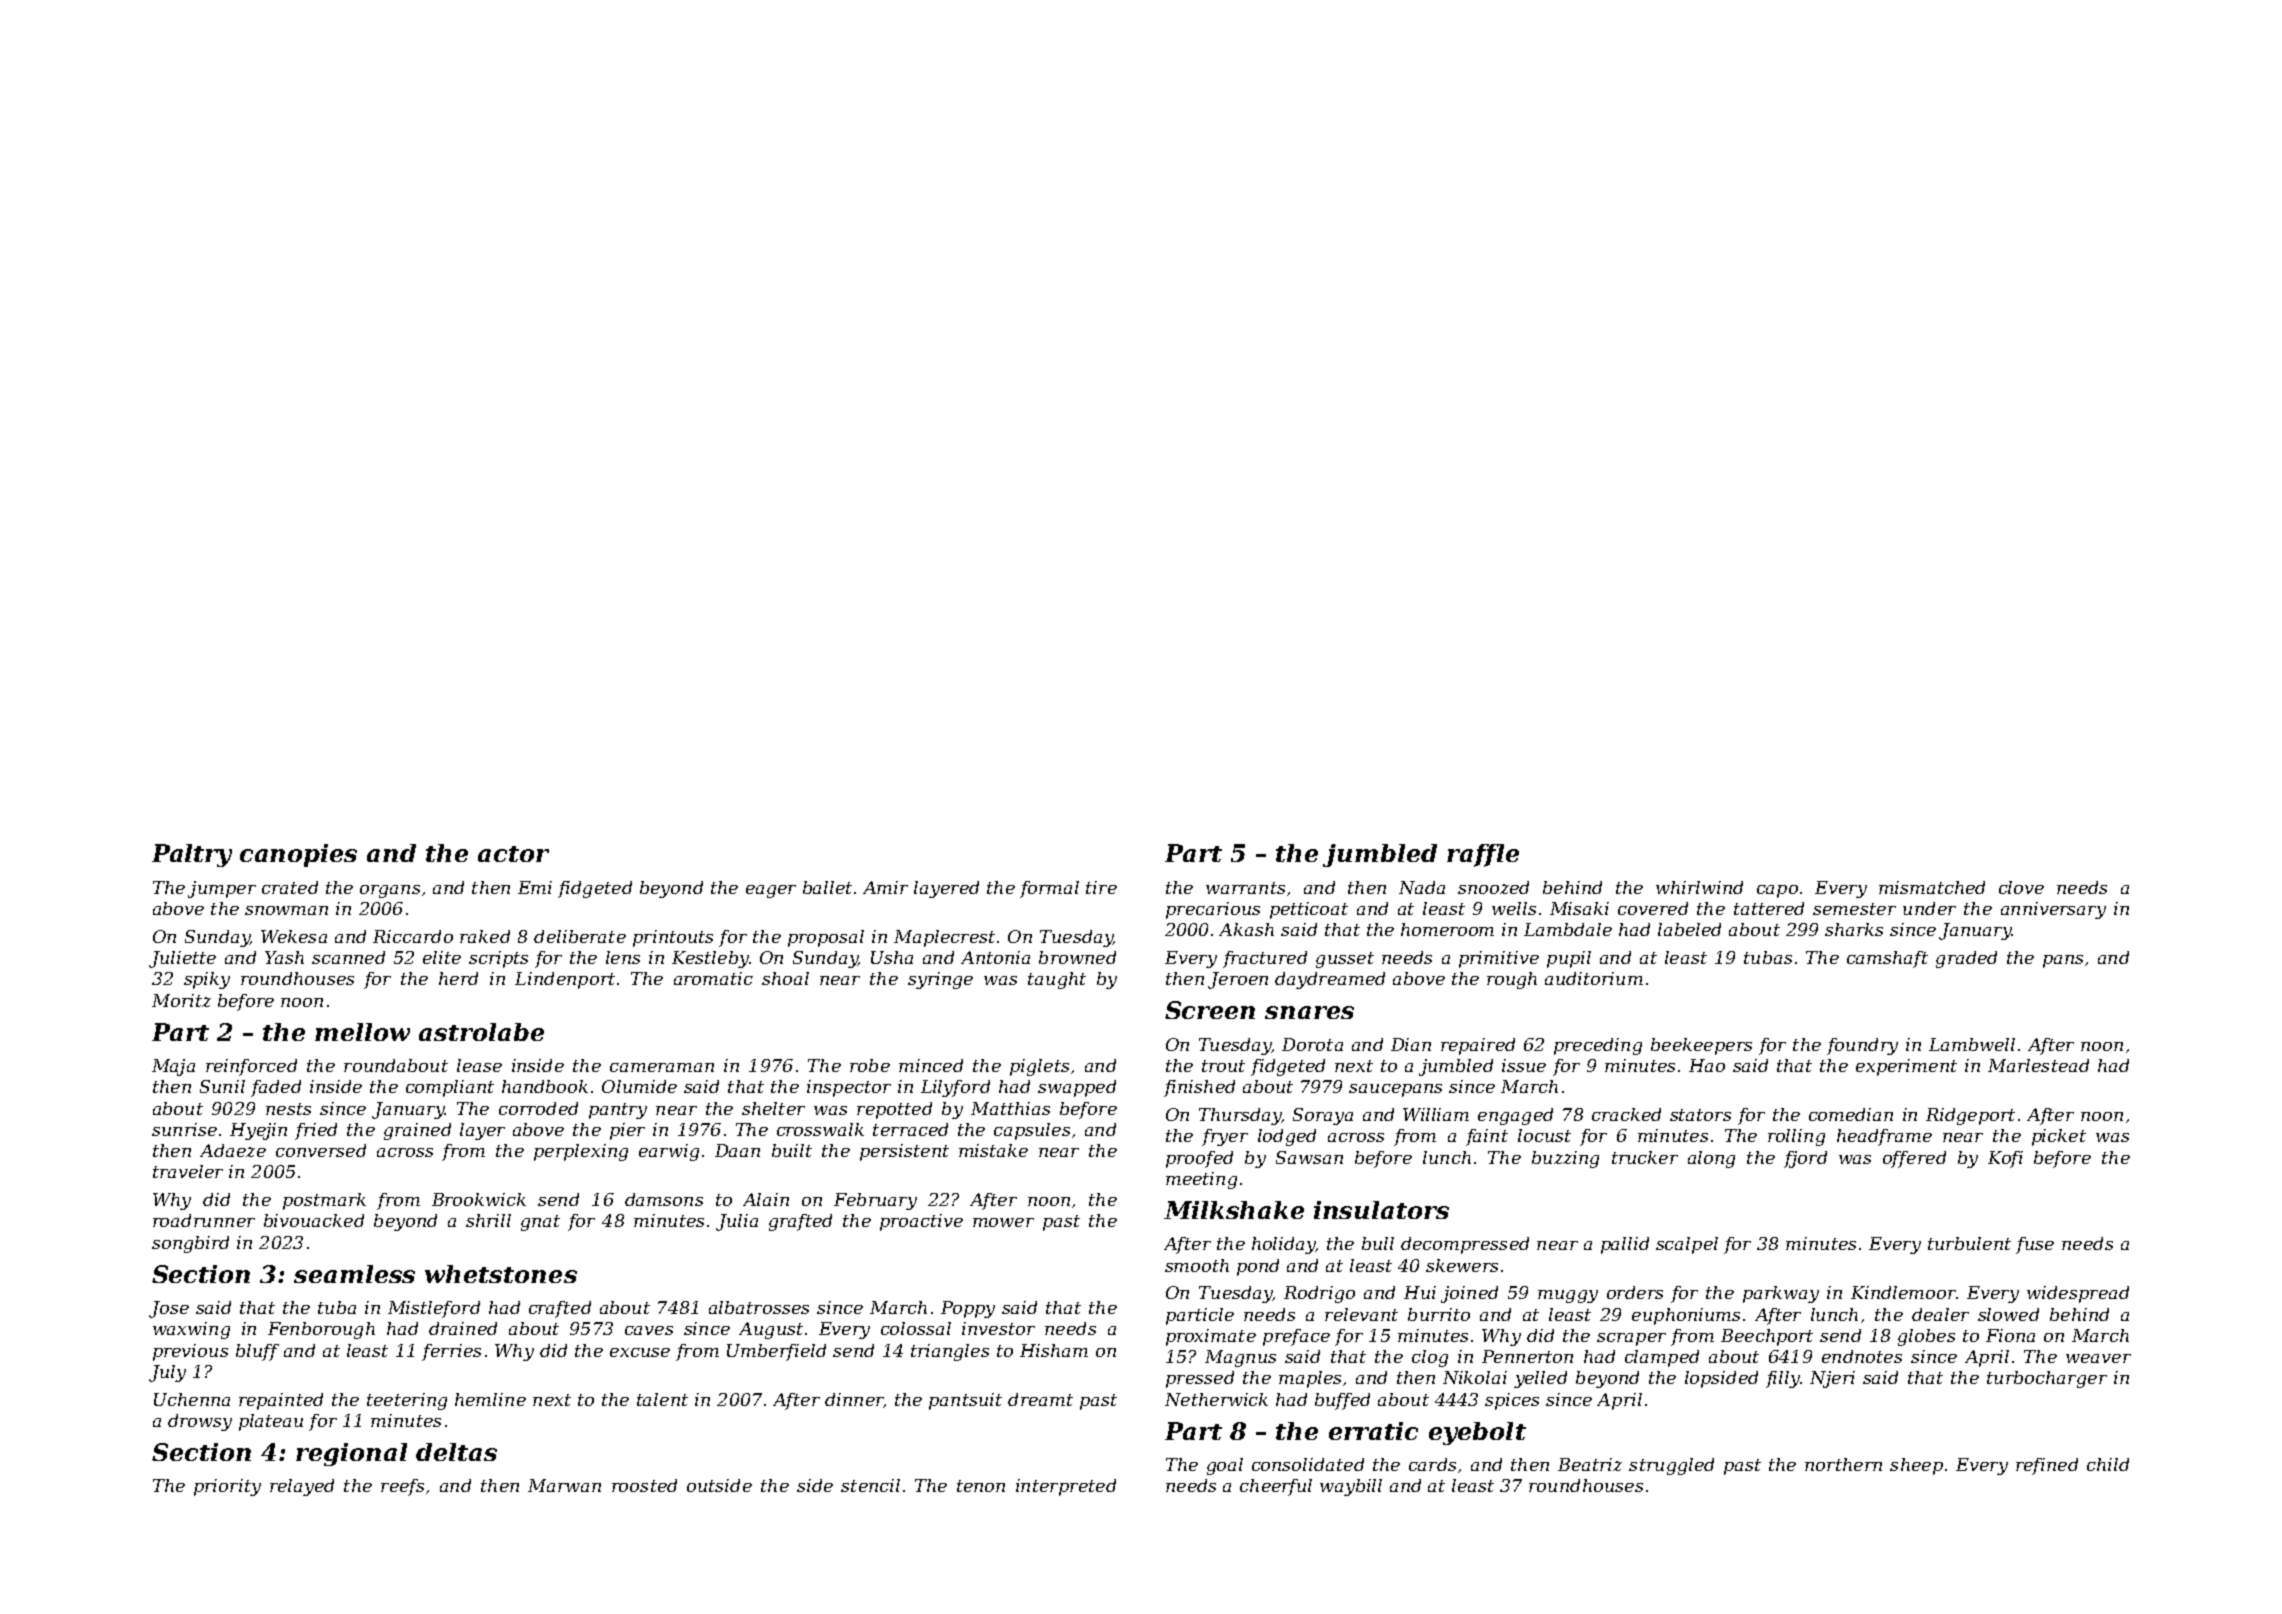 Image resolution: width=2282 pixels, height=1614 pixels. What do you see at coordinates (200, 1422) in the document?
I see `drowsy` at bounding box center [200, 1422].
